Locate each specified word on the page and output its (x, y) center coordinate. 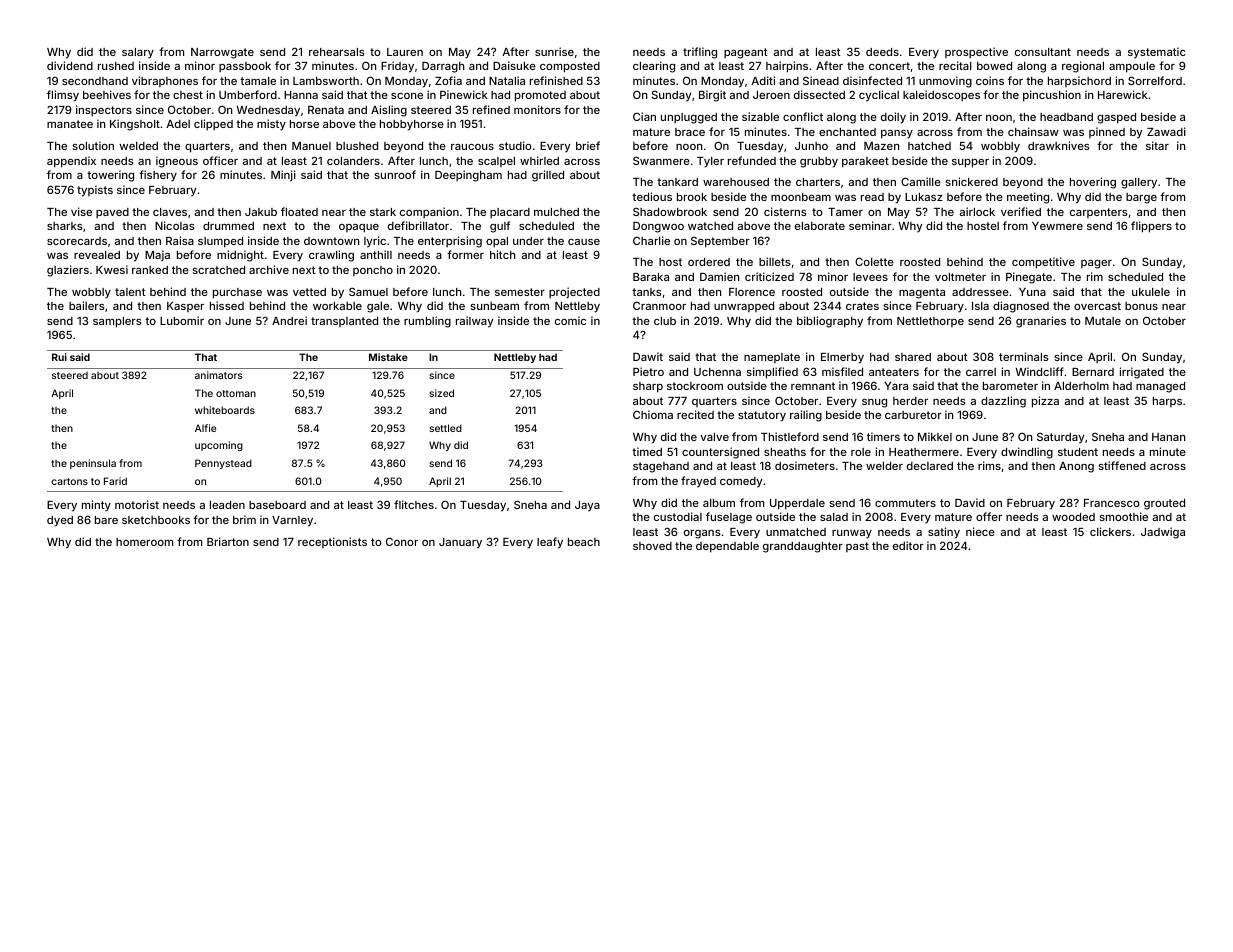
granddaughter (803, 547)
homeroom (144, 542)
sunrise (554, 51)
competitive (1043, 263)
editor (908, 545)
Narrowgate (222, 53)
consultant (1043, 52)
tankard (677, 182)
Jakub (261, 212)
